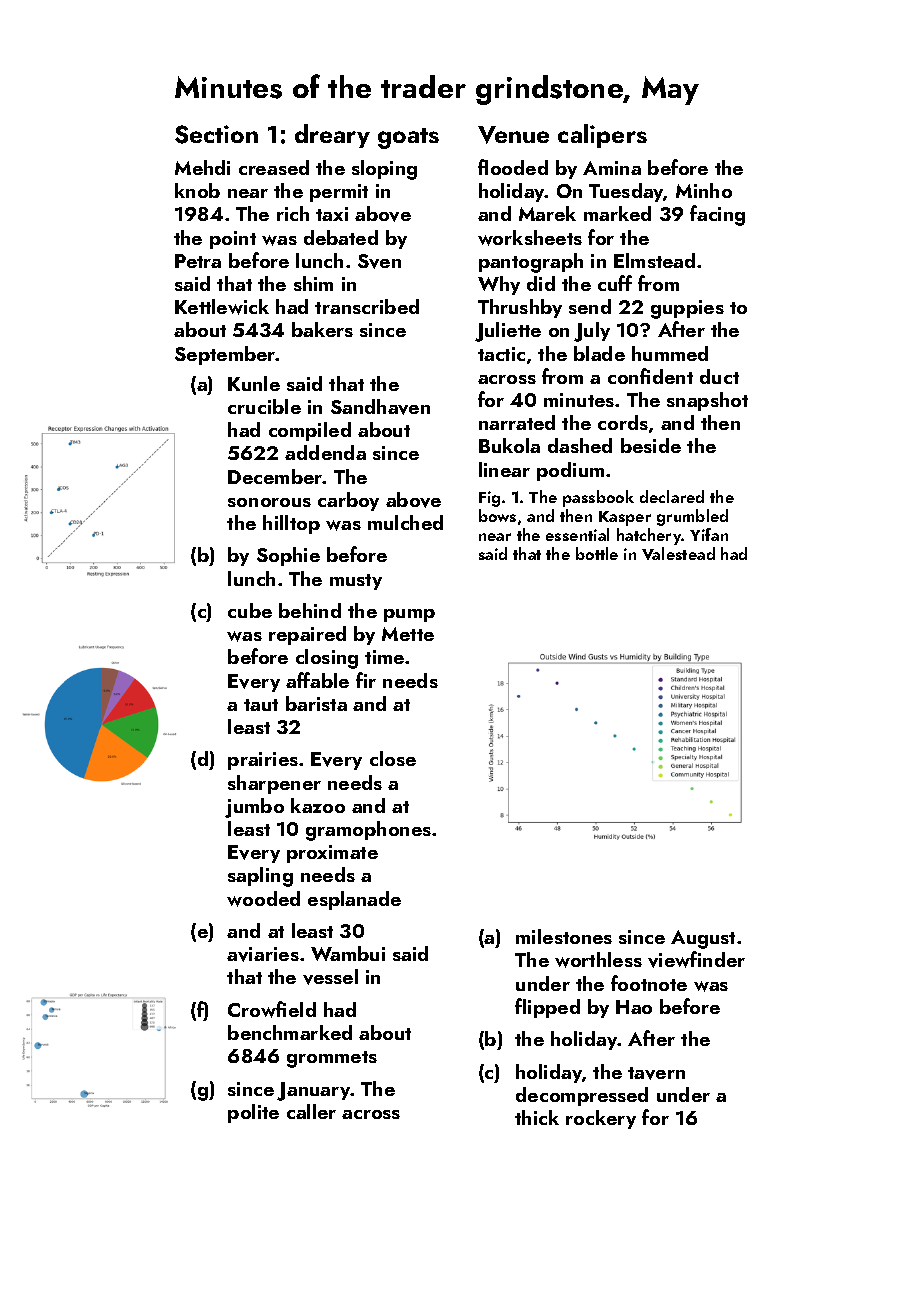 The width and height of the document is (924, 1311). What do you see at coordinates (254, 808) in the document?
I see `jumbo` at bounding box center [254, 808].
